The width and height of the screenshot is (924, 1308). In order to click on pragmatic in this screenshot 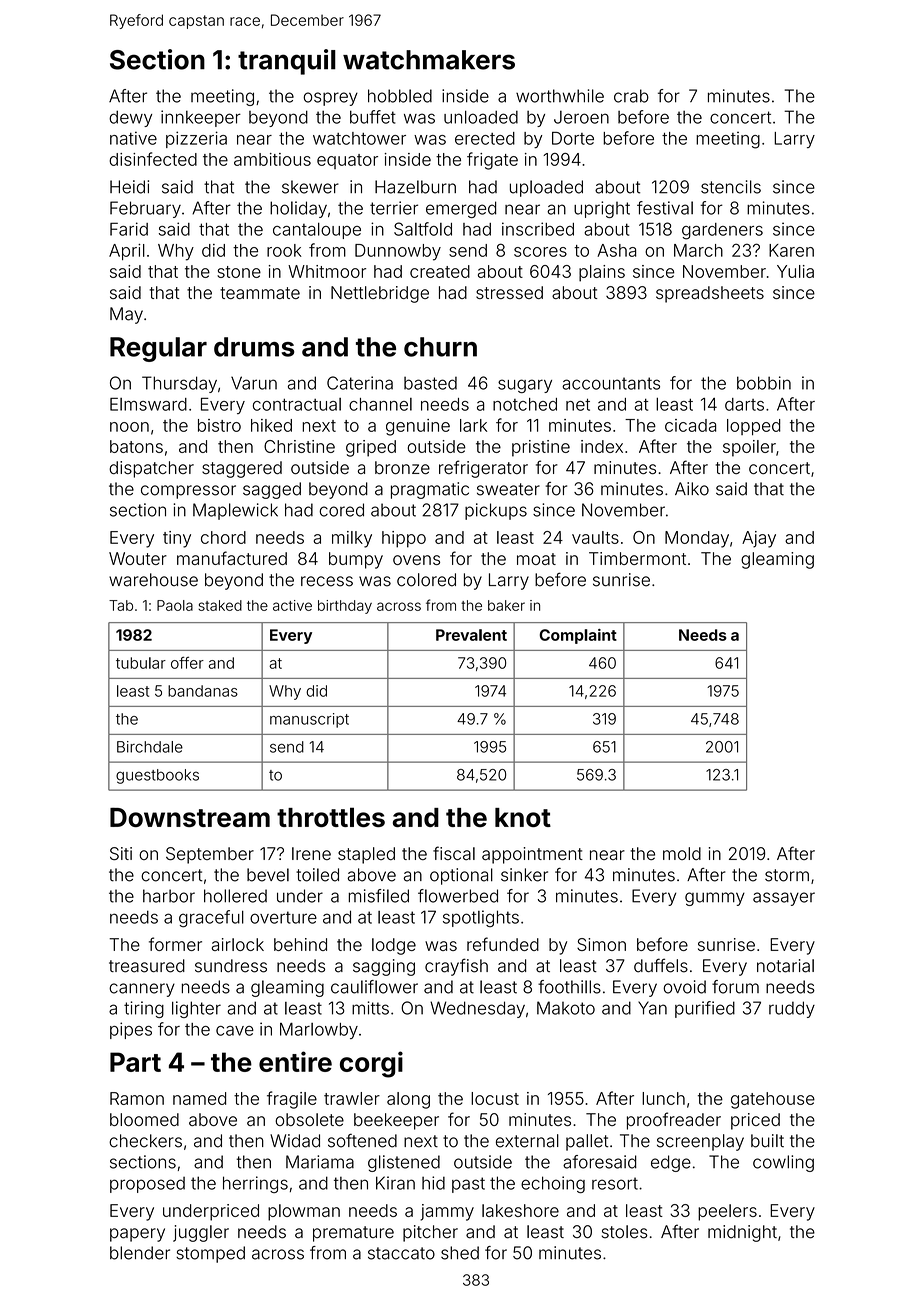, I will do `click(430, 490)`.
